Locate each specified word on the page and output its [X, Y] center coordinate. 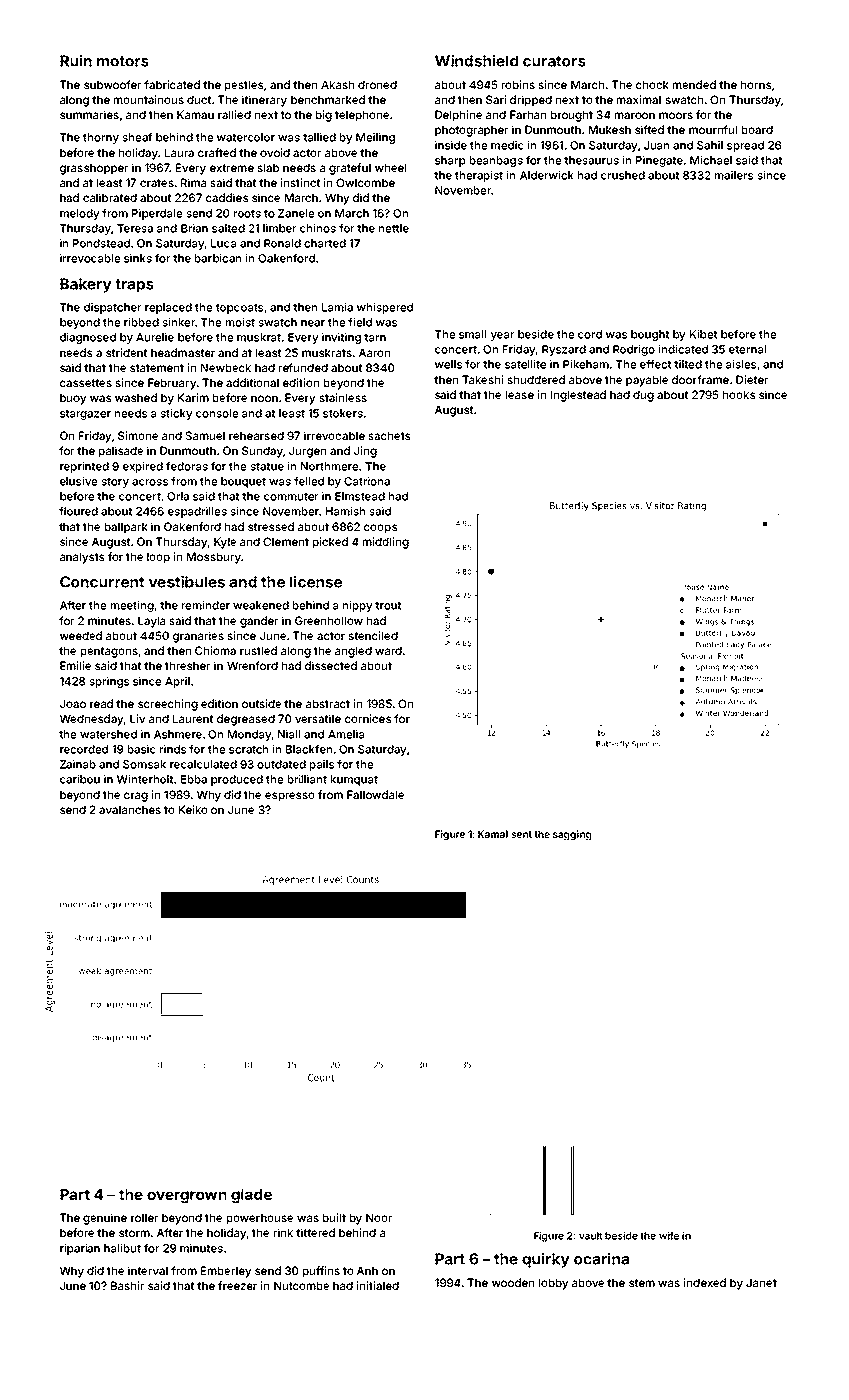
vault [590, 1236]
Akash [337, 84]
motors [123, 61]
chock [652, 84]
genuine [105, 1219]
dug [643, 396]
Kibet [703, 334]
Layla [151, 622]
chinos [318, 228]
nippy [358, 606]
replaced [168, 308]
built [334, 1217]
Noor [379, 1217]
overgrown [187, 1197]
